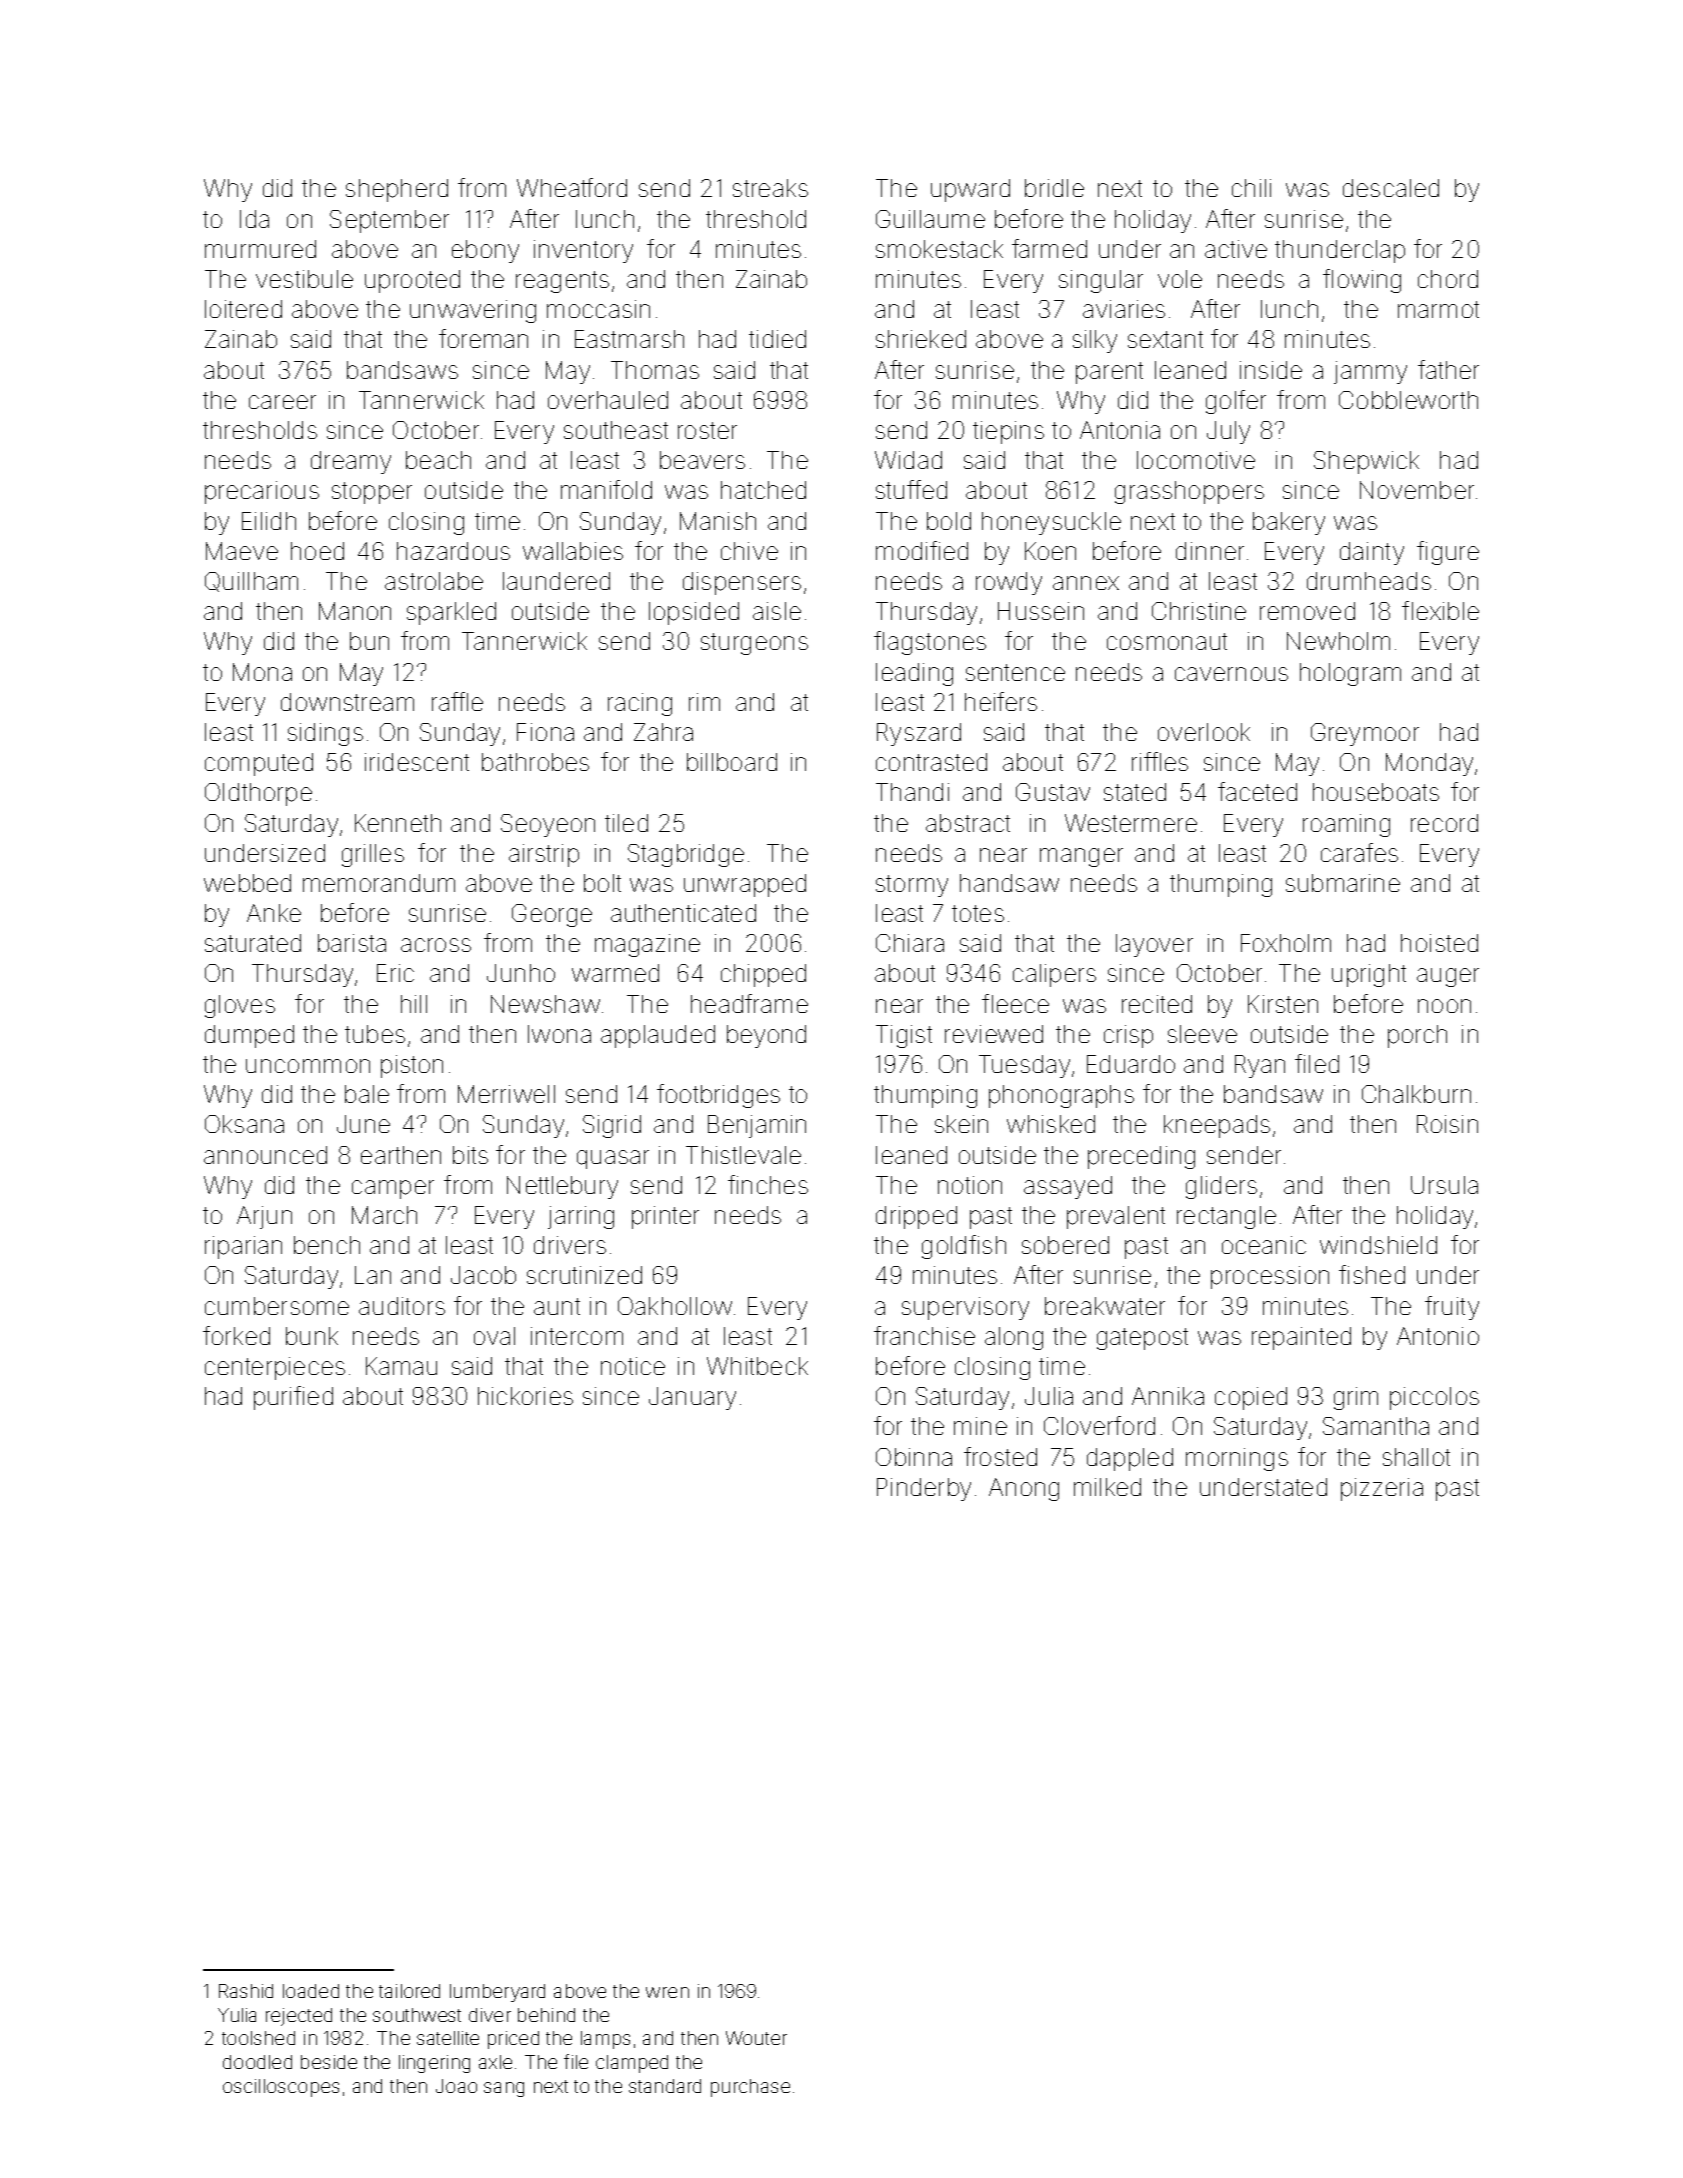  I want to click on purchase, so click(750, 2088).
